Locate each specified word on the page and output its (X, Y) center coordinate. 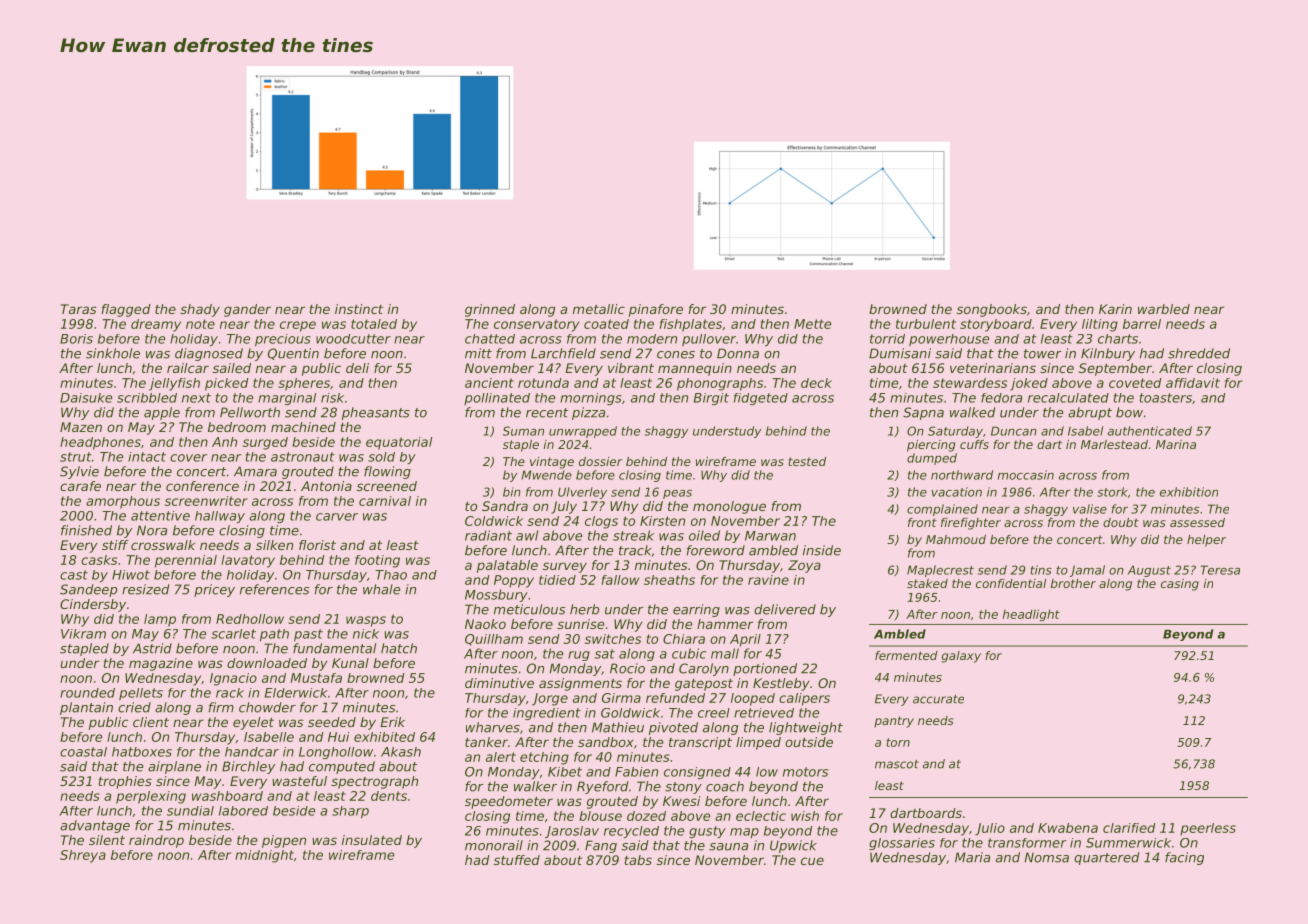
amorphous (123, 502)
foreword (716, 550)
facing (1184, 858)
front (922, 522)
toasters (1166, 398)
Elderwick (296, 693)
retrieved (764, 713)
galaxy (961, 657)
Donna (738, 353)
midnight (264, 856)
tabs (638, 860)
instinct (359, 309)
